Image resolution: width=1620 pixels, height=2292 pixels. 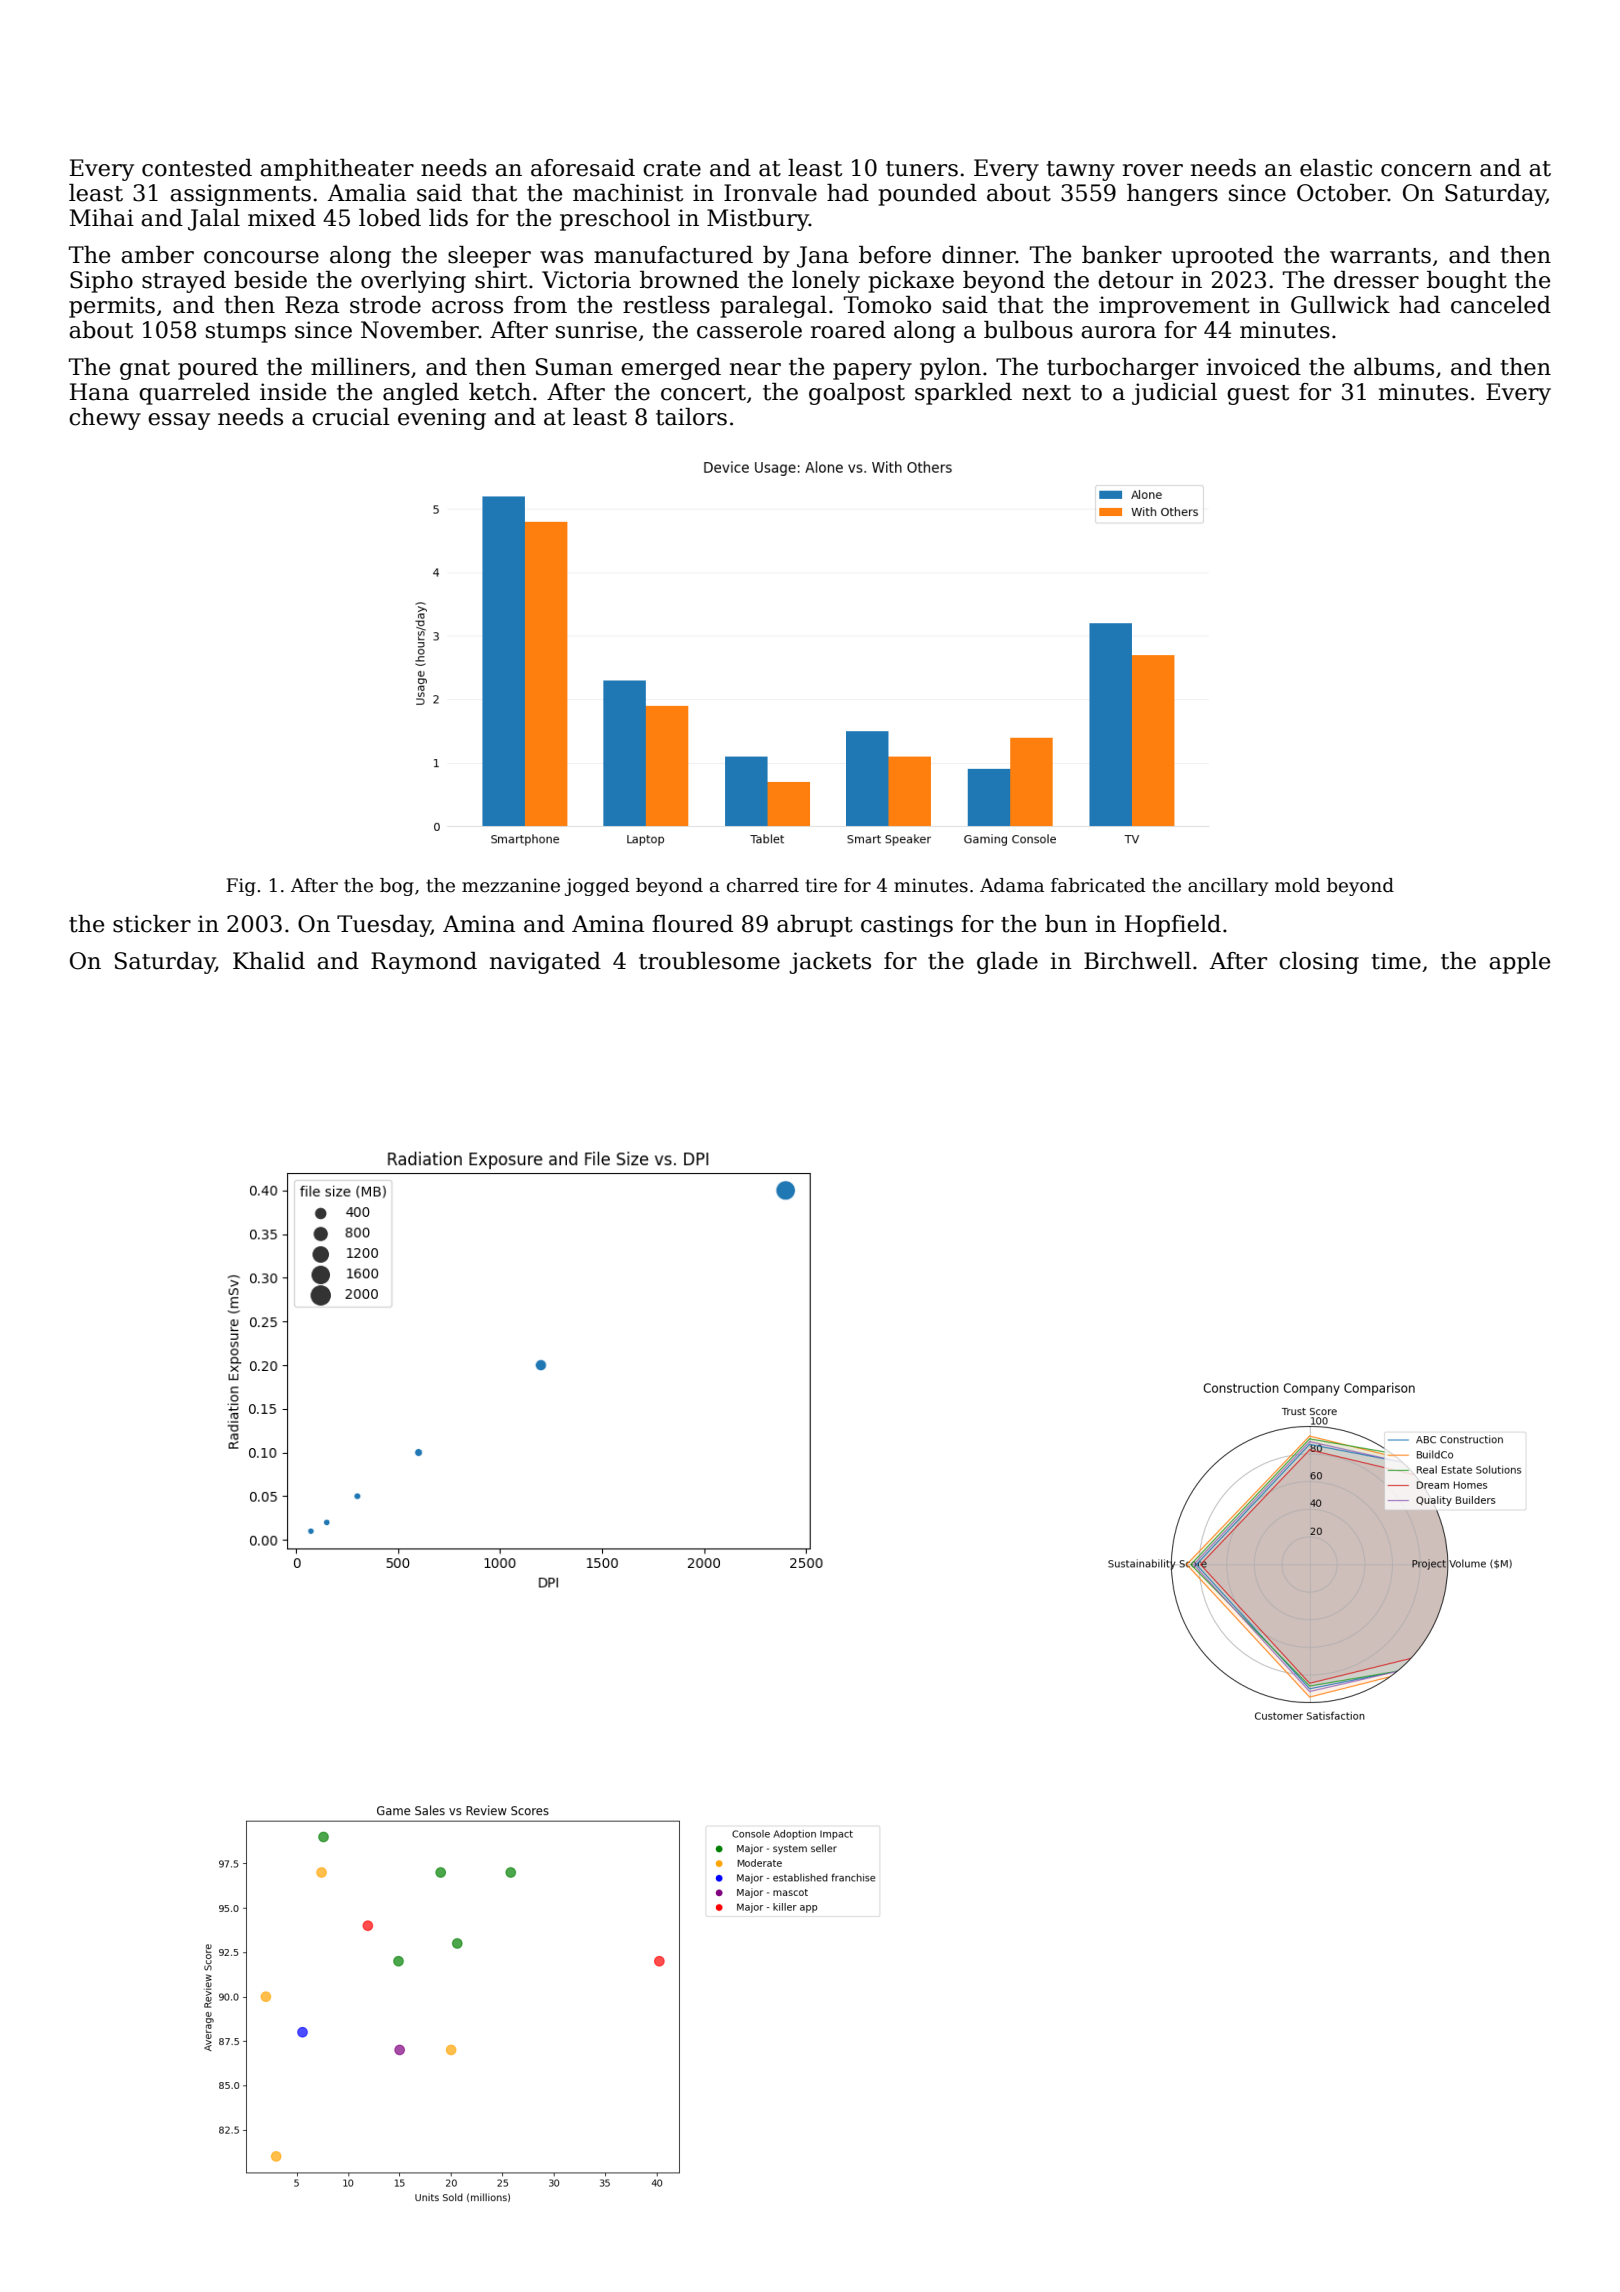 What do you see at coordinates (691, 417) in the page?
I see `tailors` at bounding box center [691, 417].
